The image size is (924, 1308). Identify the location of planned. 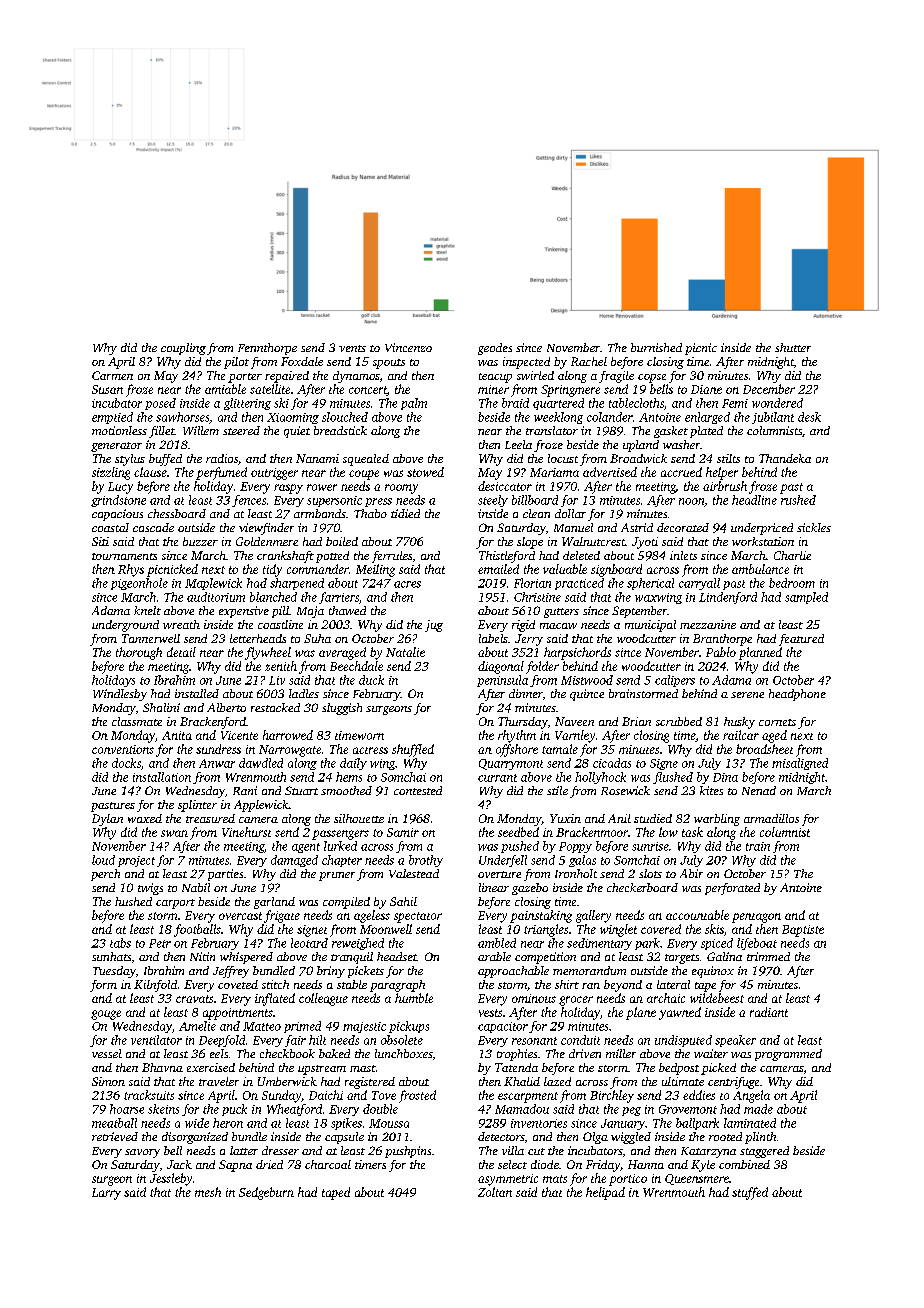
(760, 653).
